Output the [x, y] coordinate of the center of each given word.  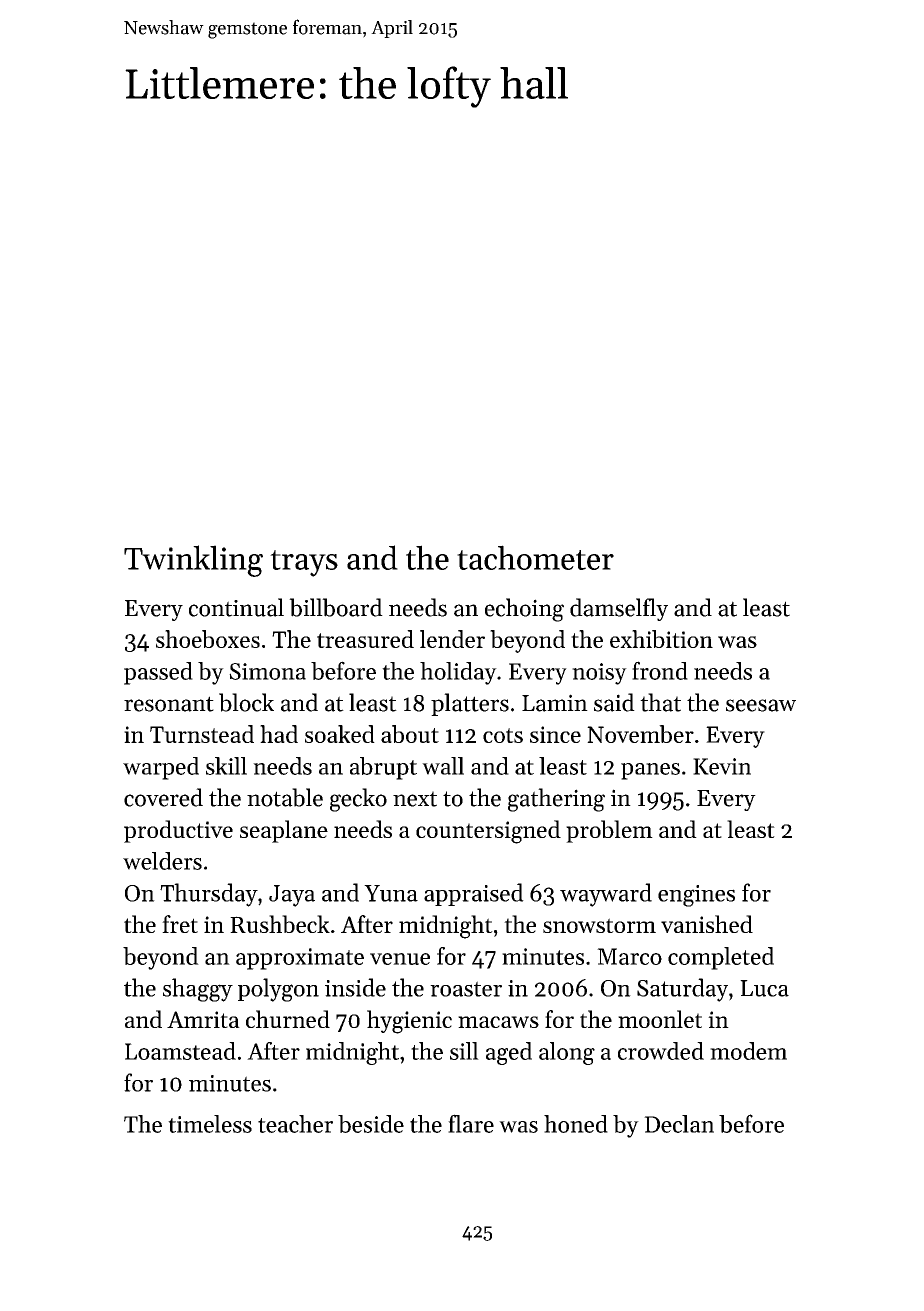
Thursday [209, 895]
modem [748, 1051]
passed [158, 673]
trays [304, 563]
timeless [210, 1124]
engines [696, 896]
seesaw [761, 705]
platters [470, 704]
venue [400, 959]
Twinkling [193, 561]
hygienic [409, 1022]
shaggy [198, 990]
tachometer [535, 557]
